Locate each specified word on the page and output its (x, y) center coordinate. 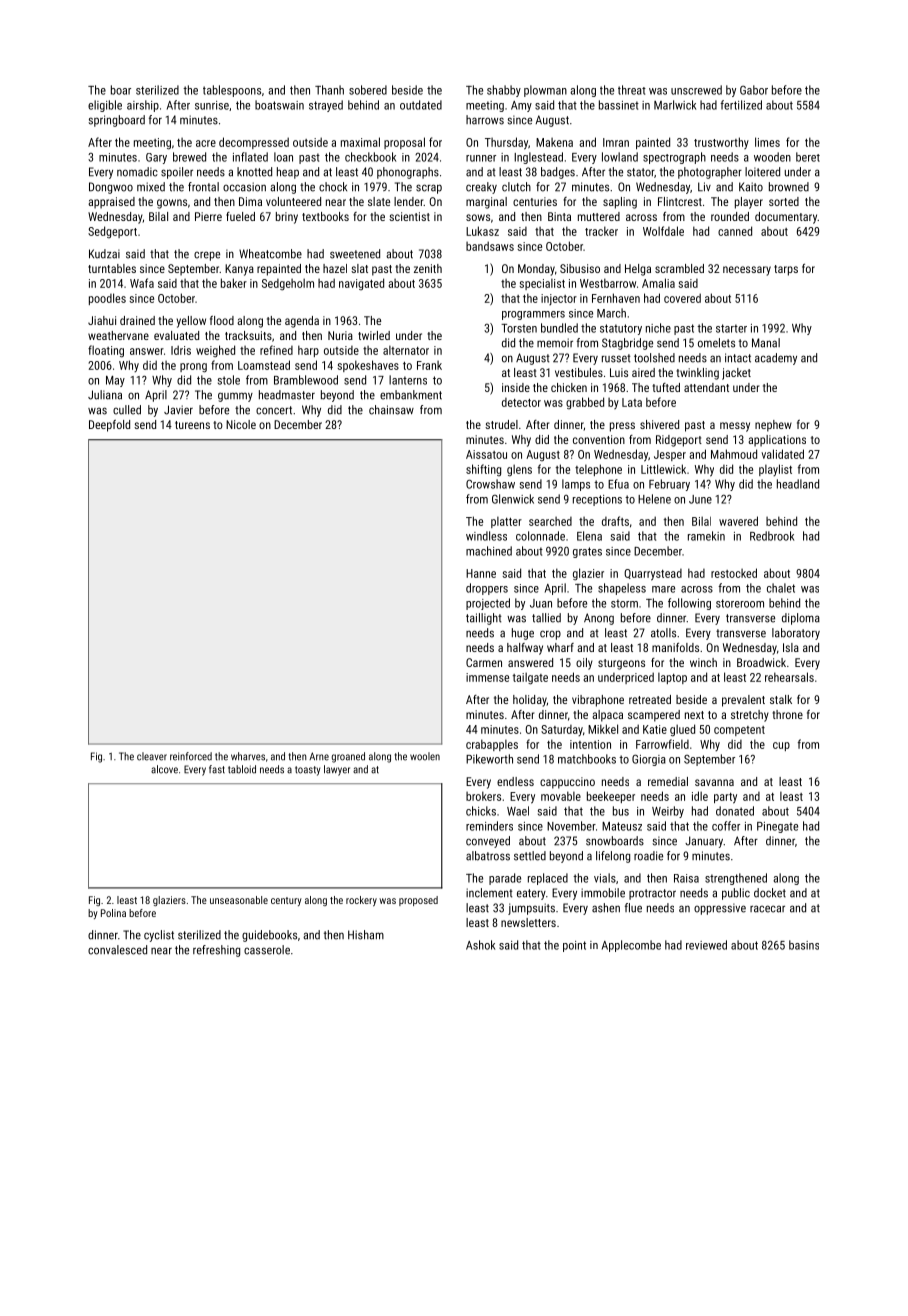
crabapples (492, 745)
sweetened (355, 254)
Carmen (484, 662)
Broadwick (761, 662)
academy (776, 359)
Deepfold (109, 426)
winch (703, 662)
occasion (244, 187)
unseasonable (239, 900)
